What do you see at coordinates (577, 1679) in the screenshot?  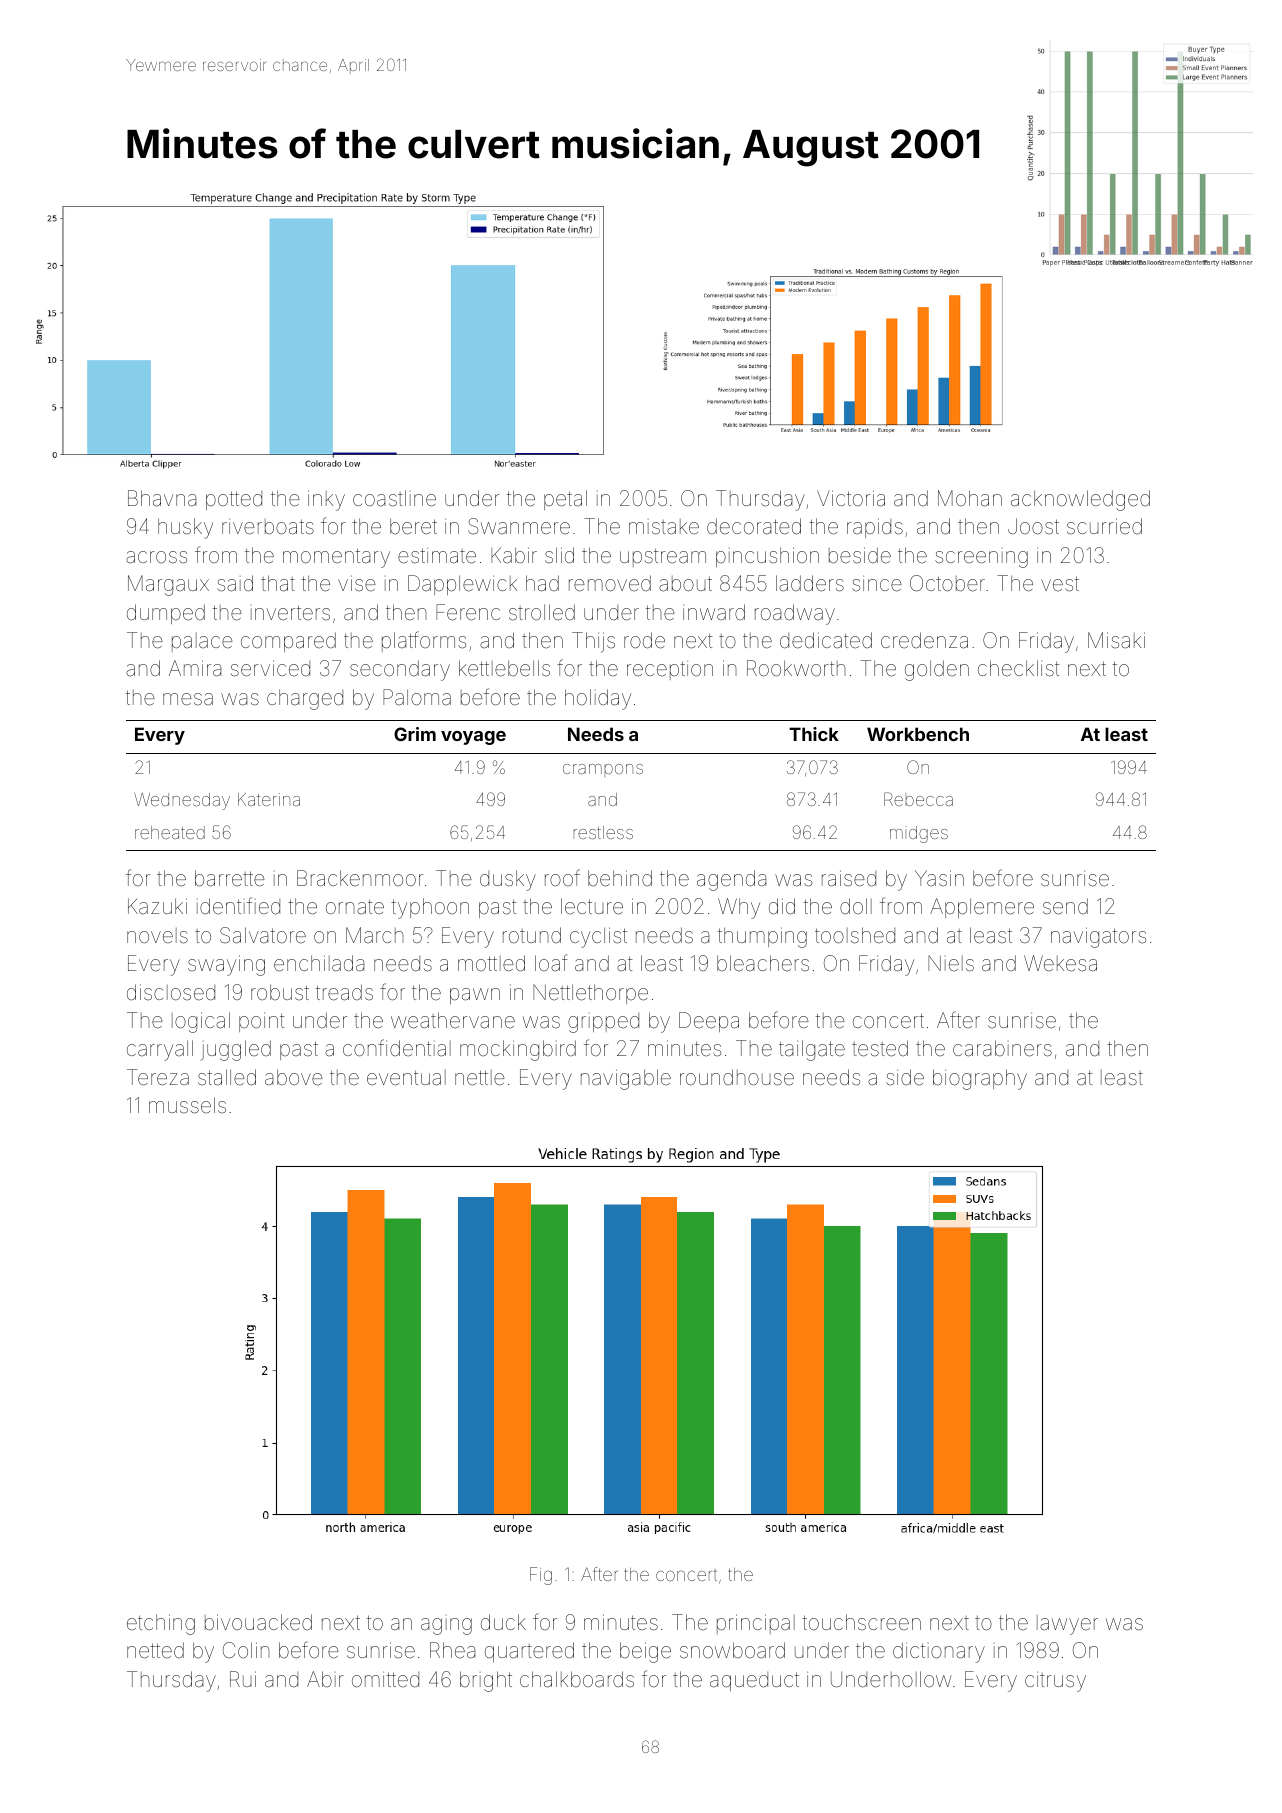 I see `chalkboards` at bounding box center [577, 1679].
